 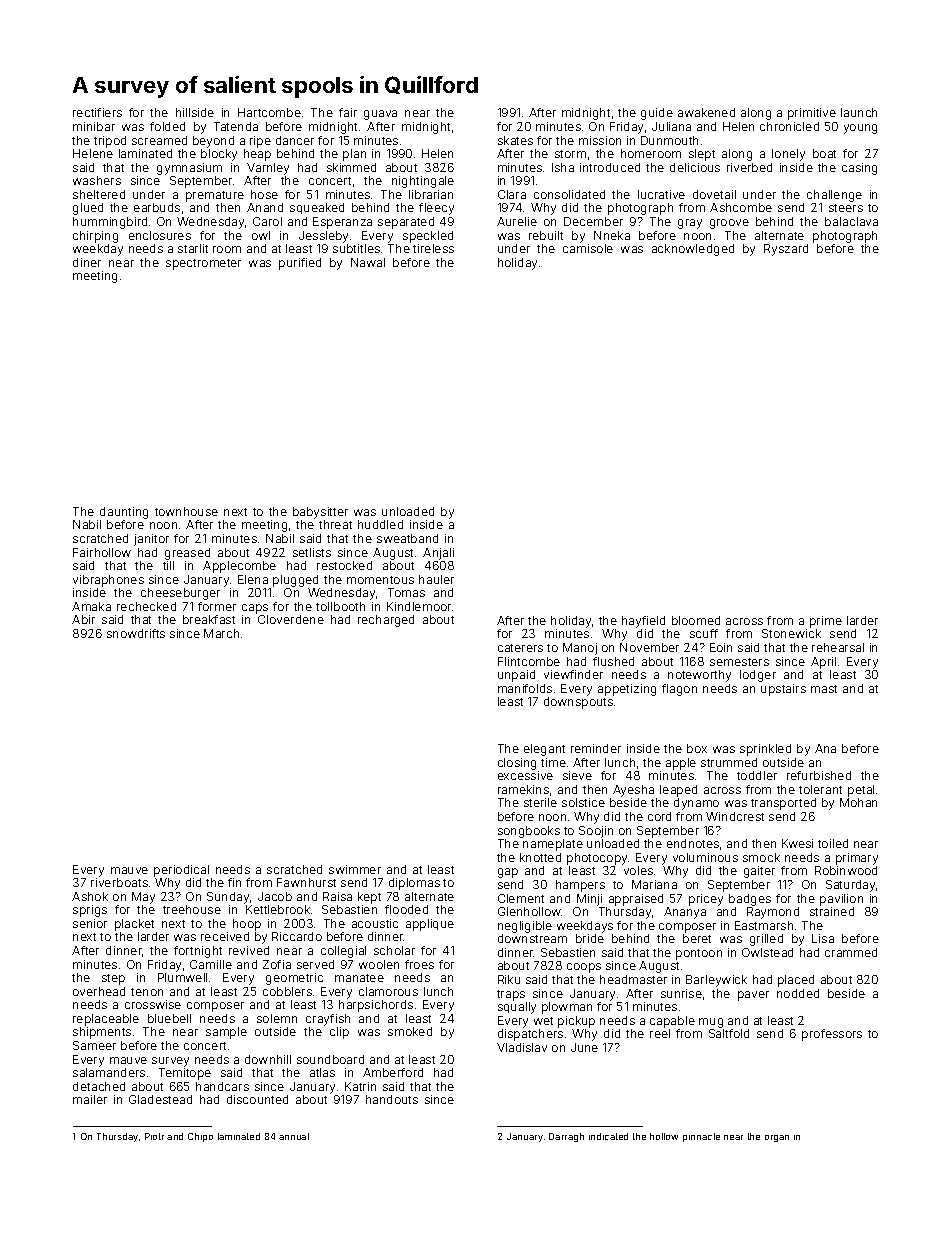 What do you see at coordinates (608, 1136) in the screenshot?
I see `indicated` at bounding box center [608, 1136].
